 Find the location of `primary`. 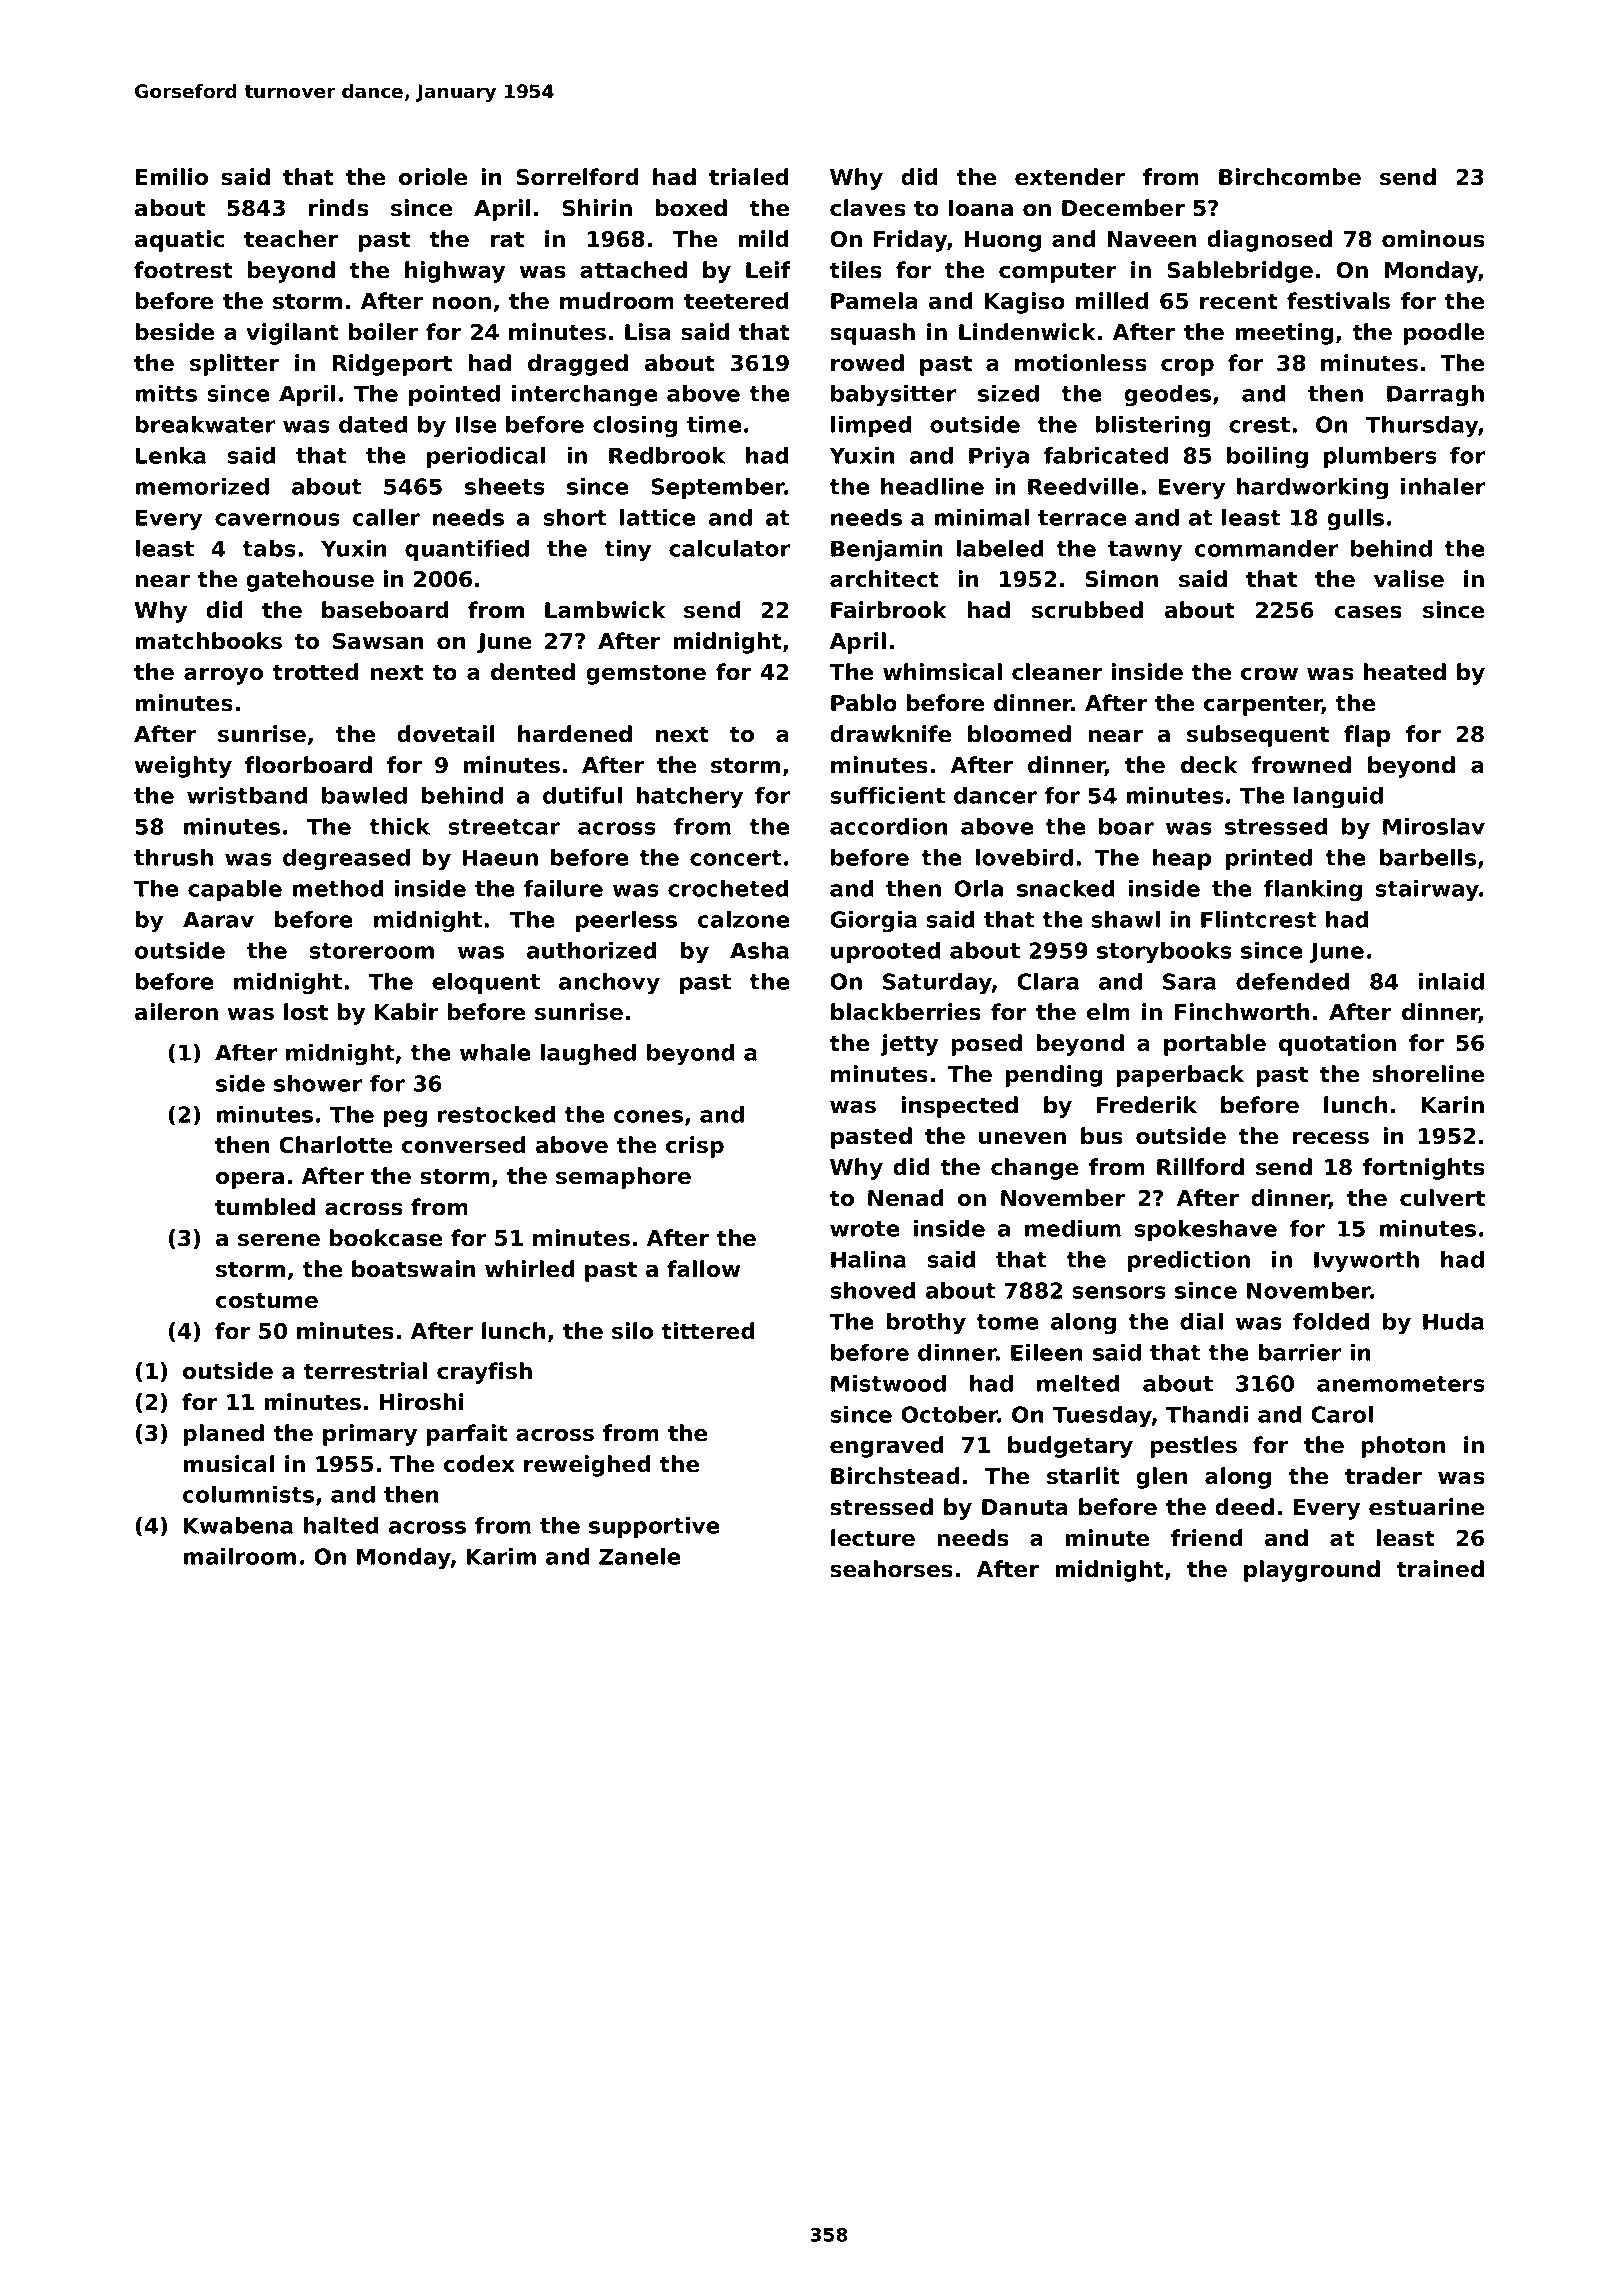

primary is located at coordinates (370, 1435).
